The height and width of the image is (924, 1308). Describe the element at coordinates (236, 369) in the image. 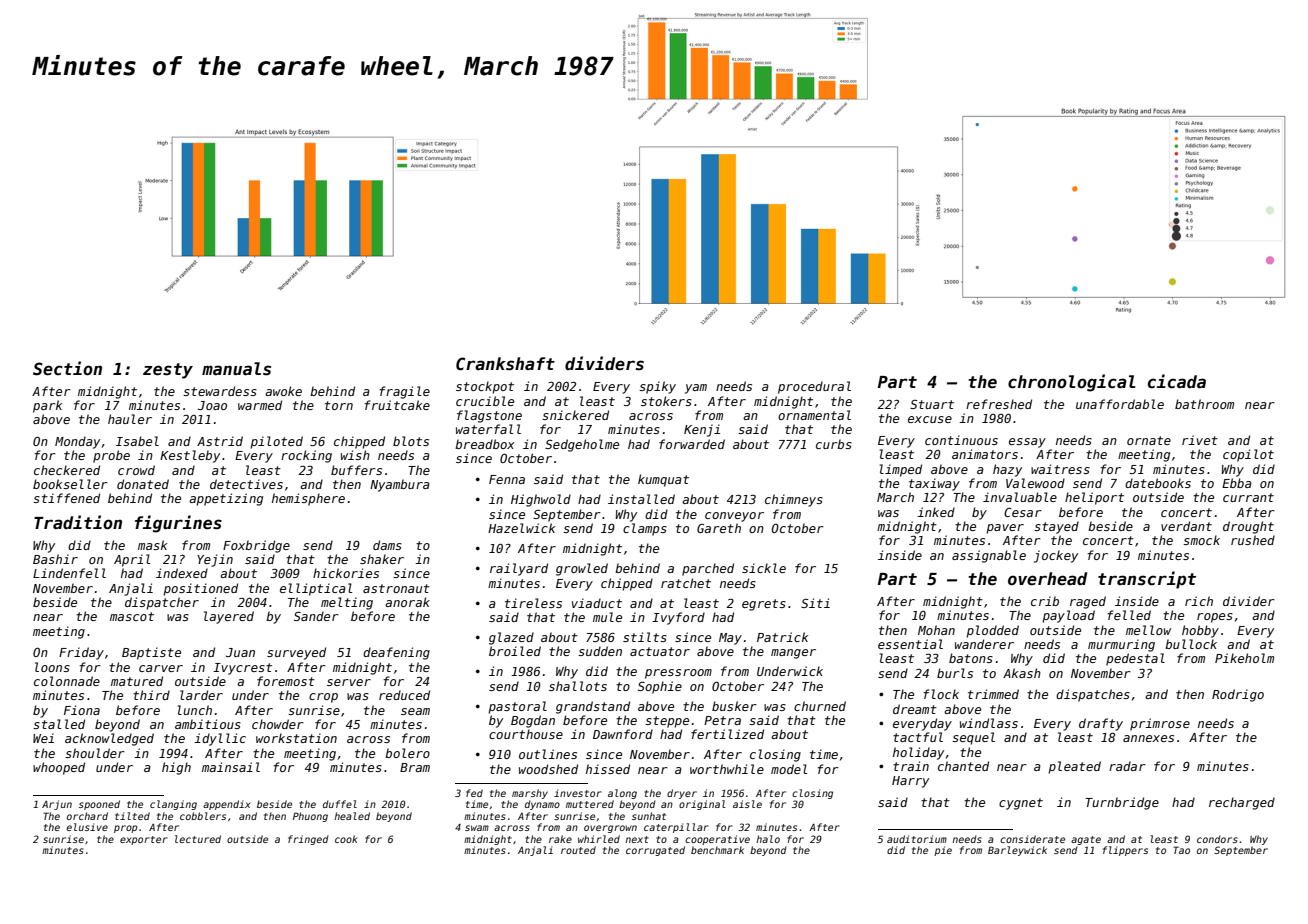

I see `manuals` at that location.
